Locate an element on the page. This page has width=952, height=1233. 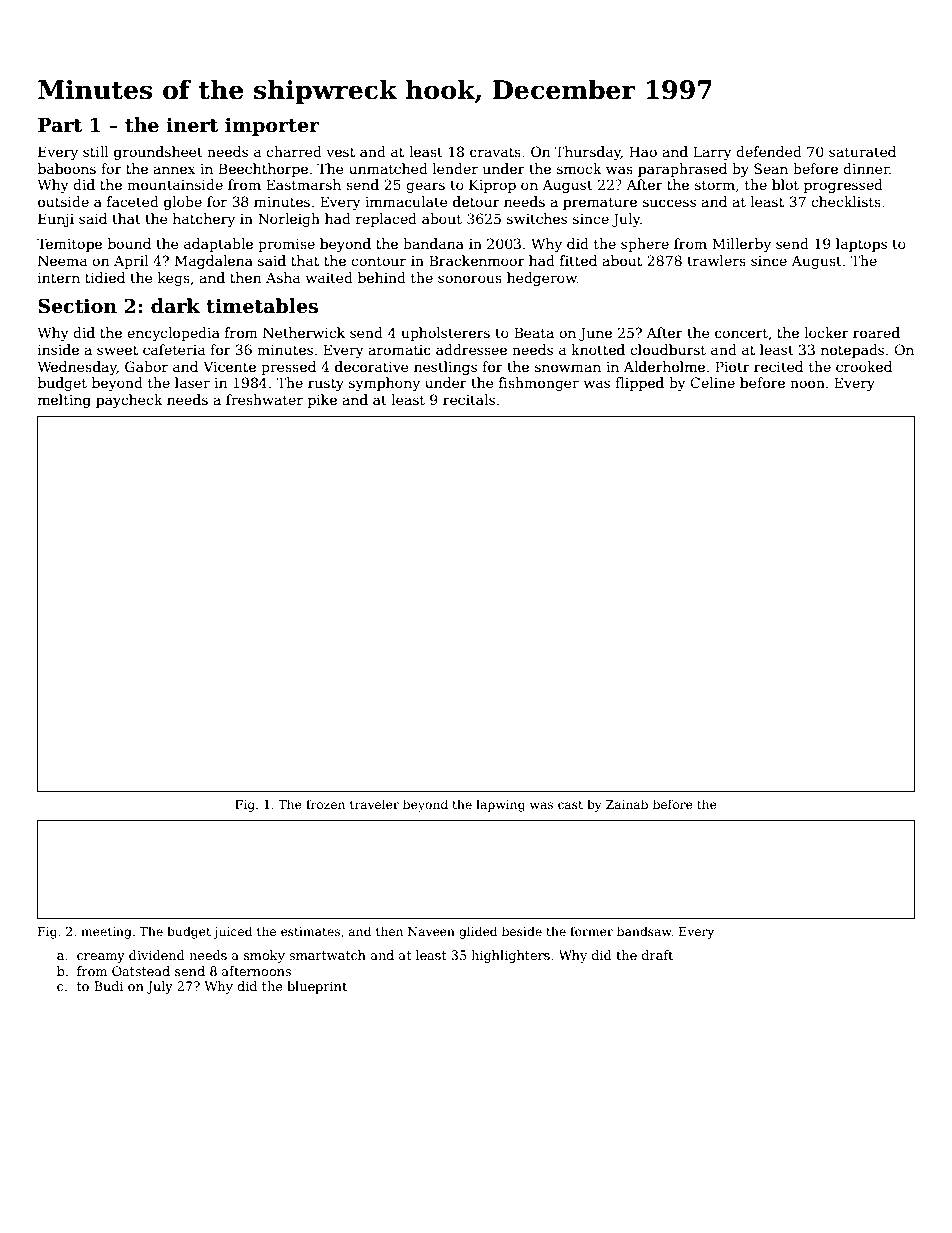
importer is located at coordinates (272, 127).
